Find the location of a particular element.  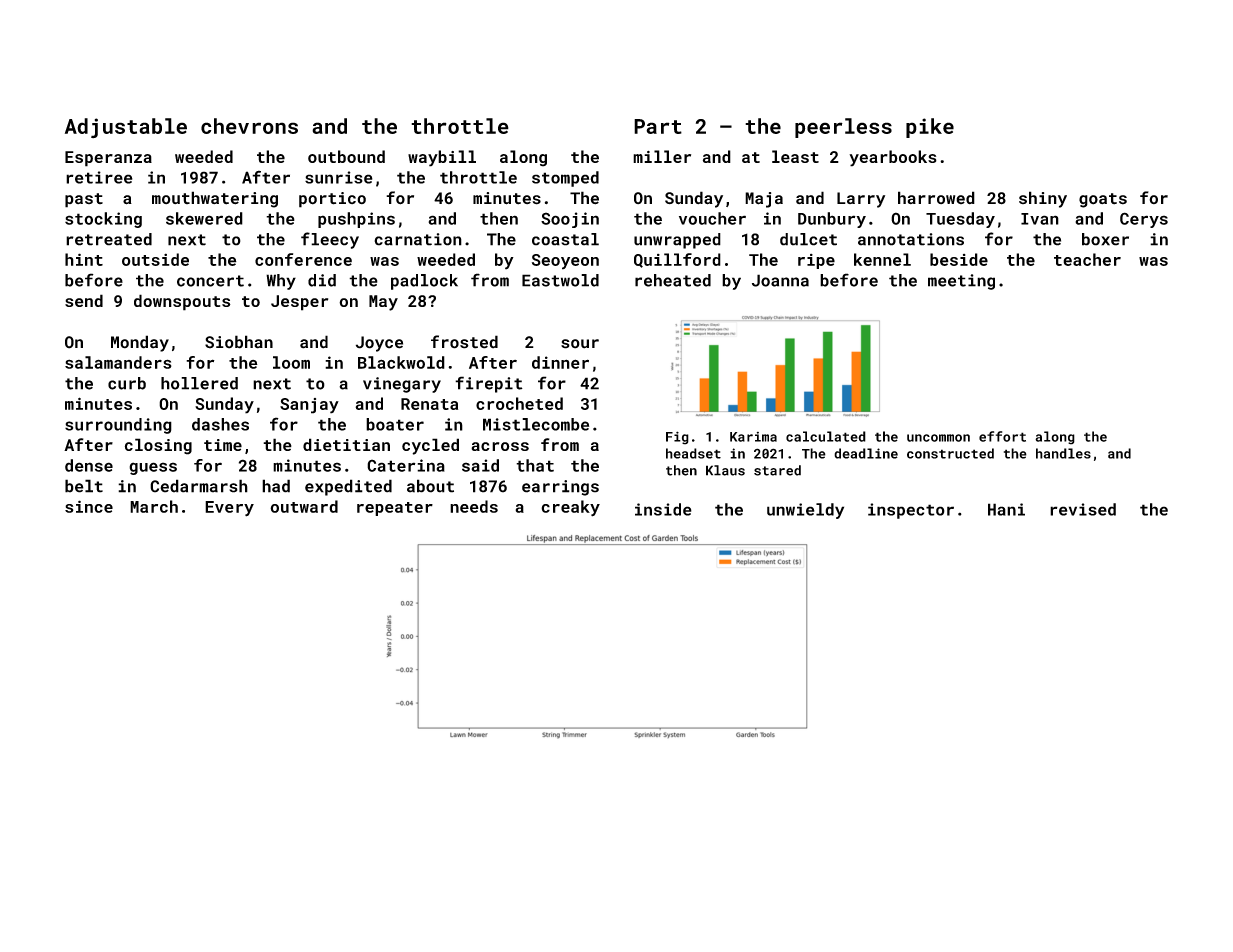

Cerys is located at coordinates (1144, 220).
